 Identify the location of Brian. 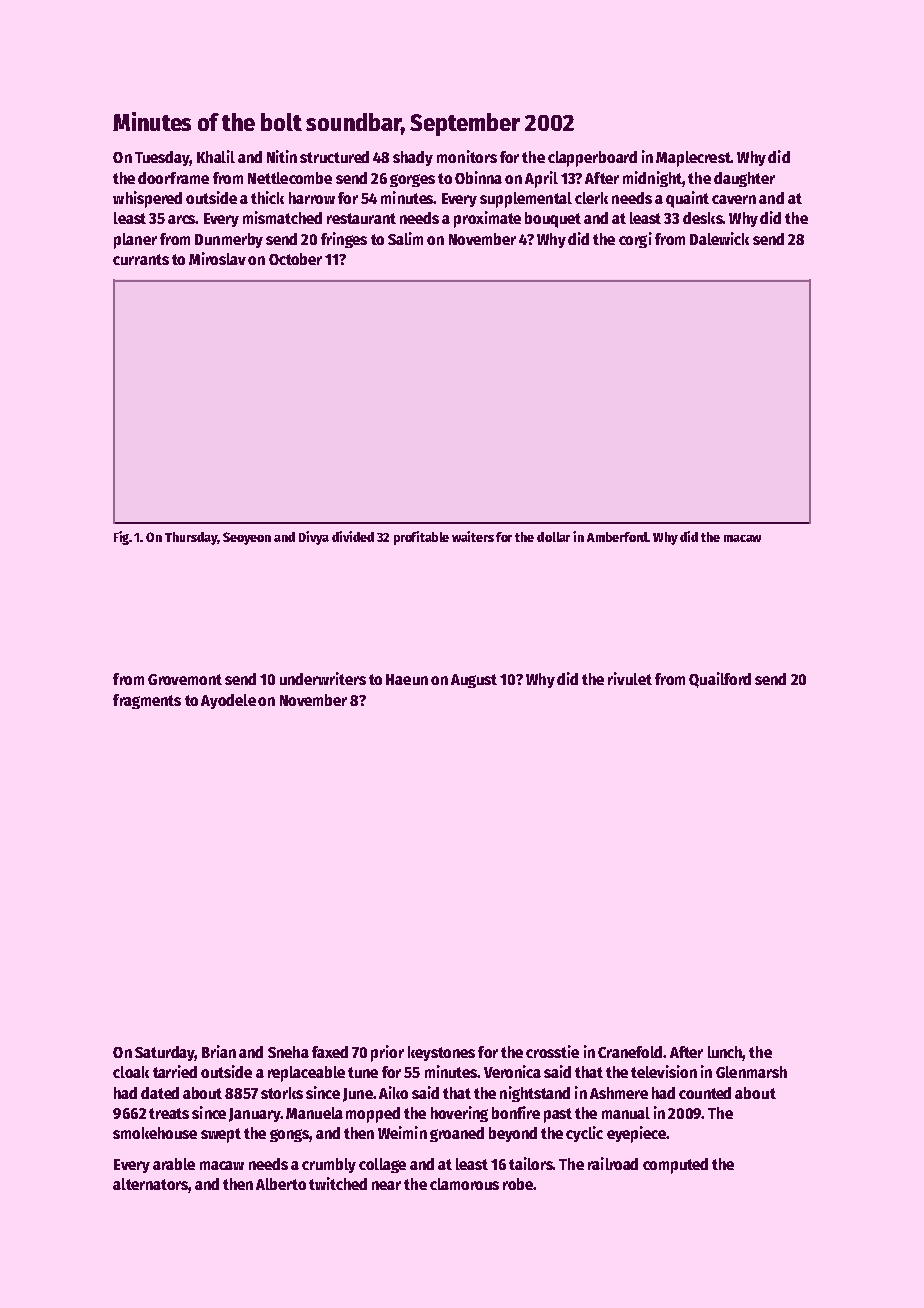
(219, 1051).
